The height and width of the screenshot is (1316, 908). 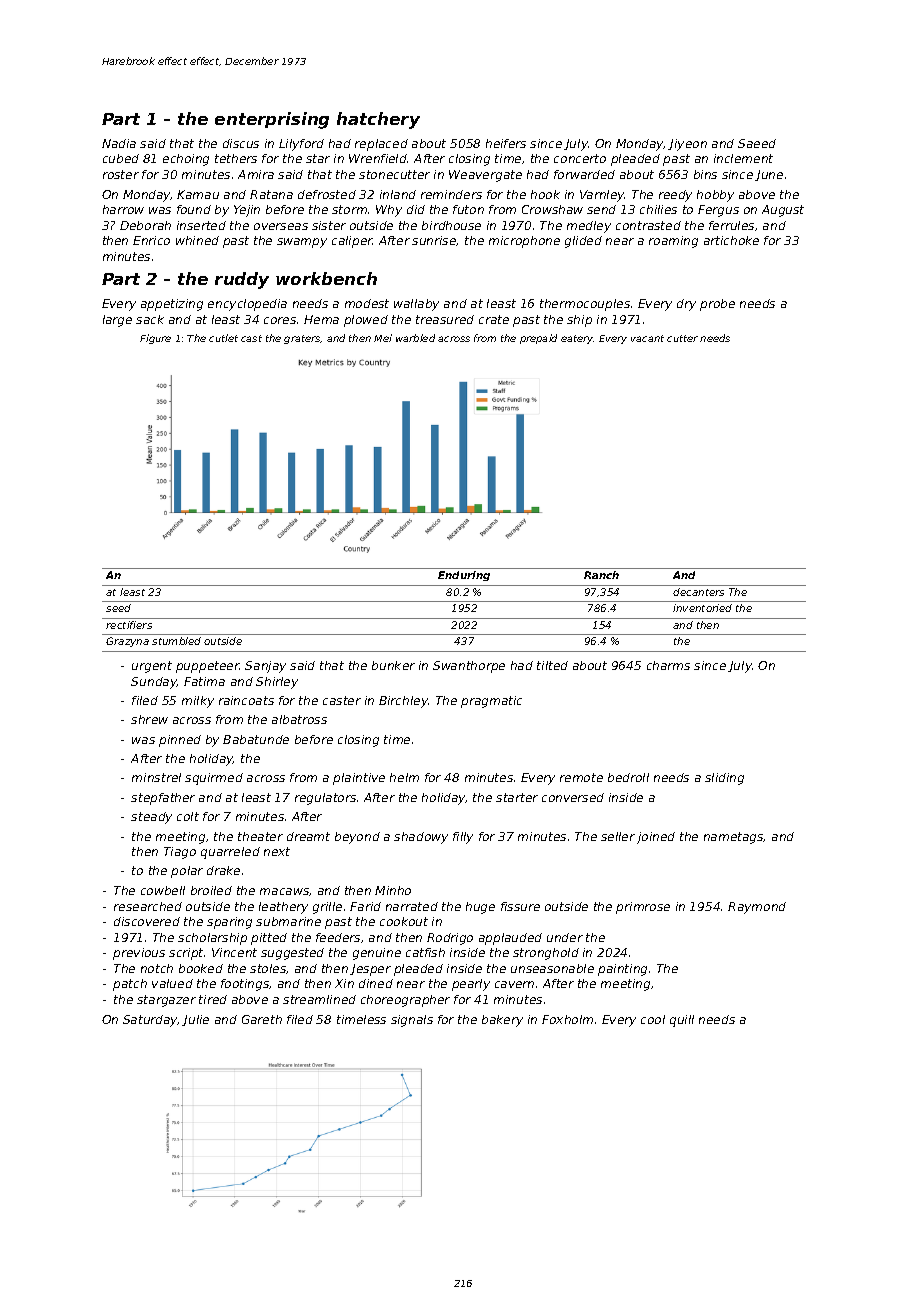 I want to click on Nadia, so click(x=119, y=143).
